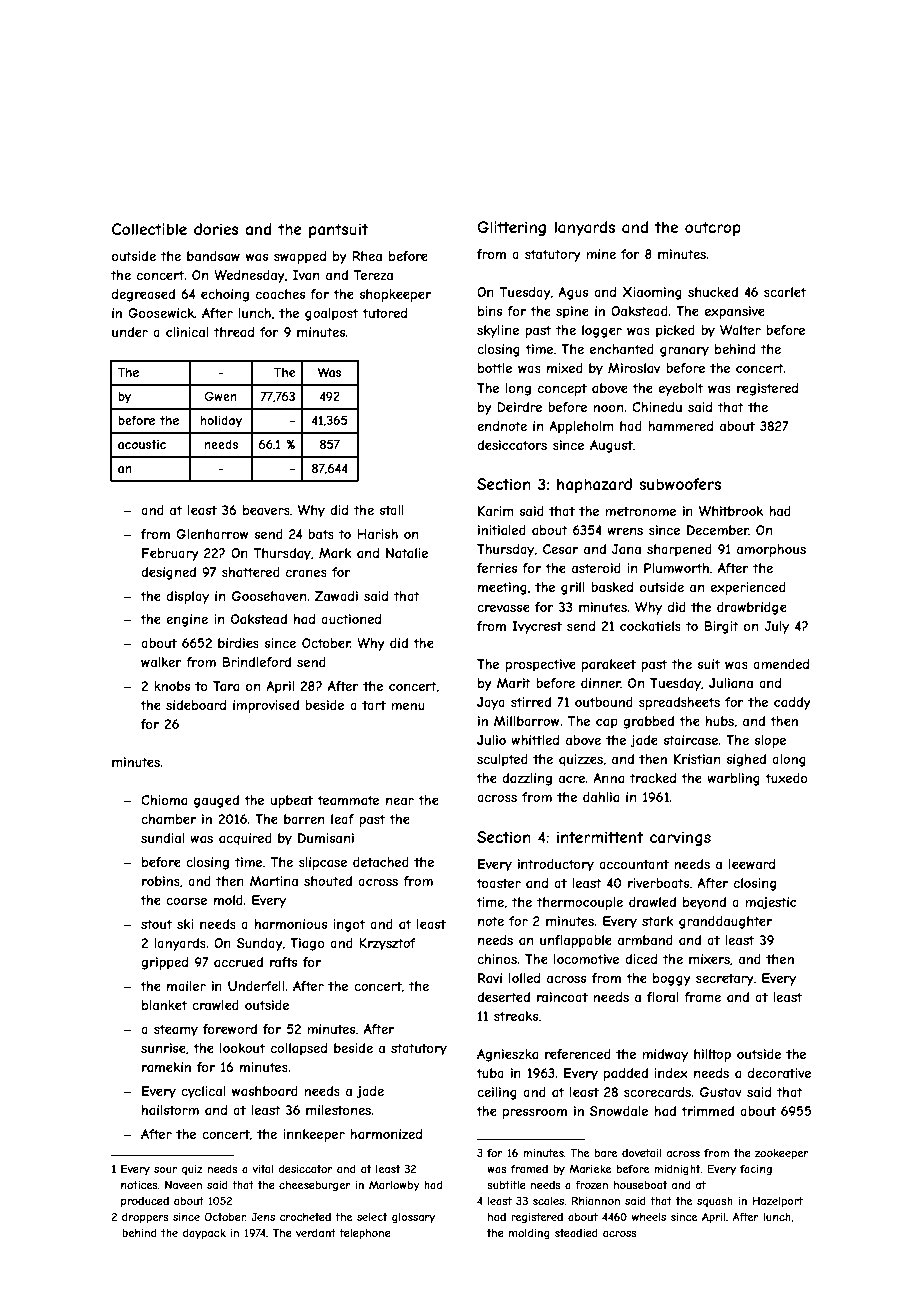 The height and width of the document is (1308, 924). I want to click on swapped, so click(300, 257).
